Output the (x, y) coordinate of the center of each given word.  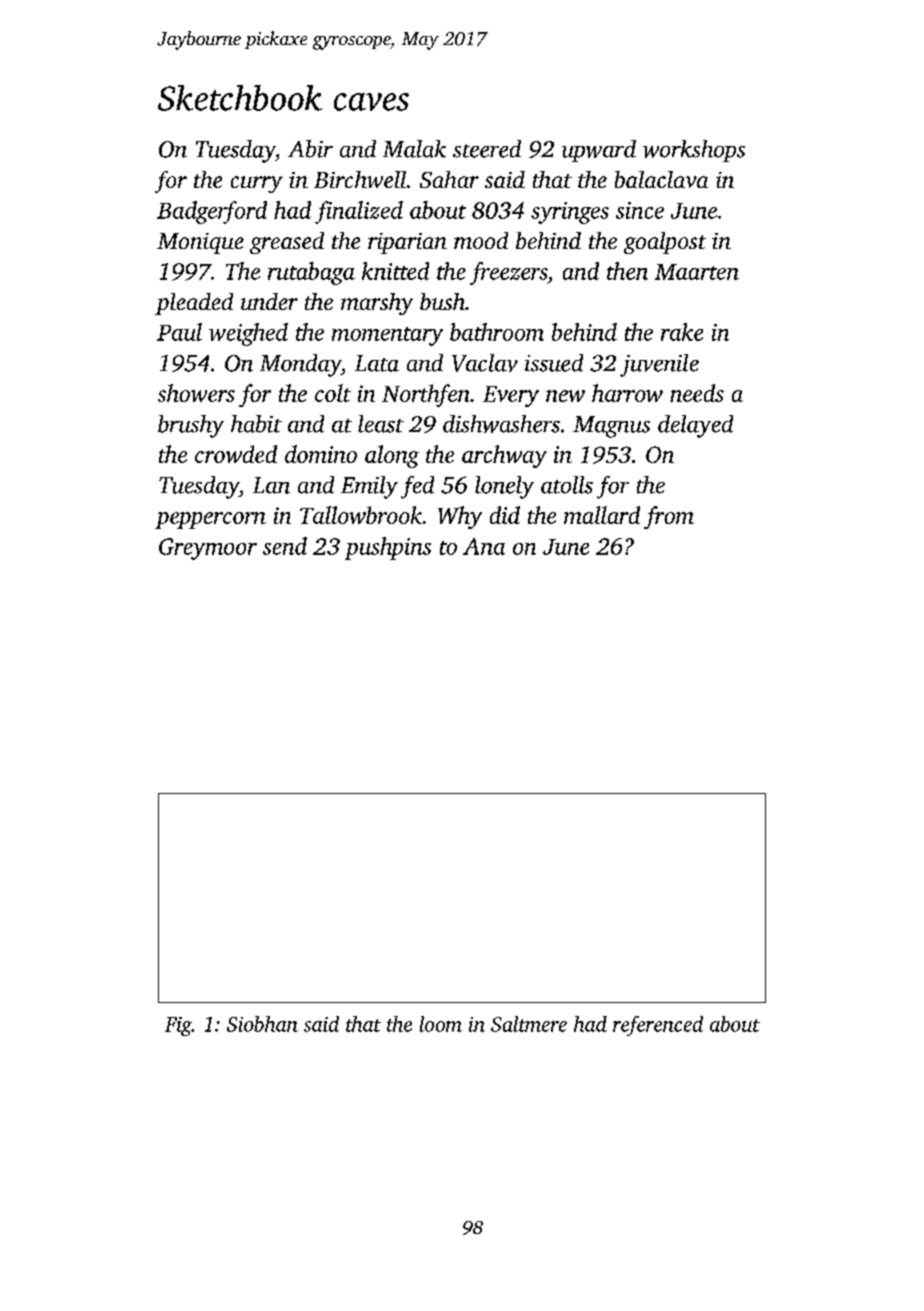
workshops (694, 151)
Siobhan (262, 1024)
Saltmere (529, 1024)
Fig (178, 1026)
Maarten (697, 272)
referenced (658, 1026)
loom (441, 1024)
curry (257, 184)
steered (487, 149)
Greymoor (208, 549)
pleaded (194, 304)
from (669, 517)
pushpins (388, 548)
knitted (395, 271)
